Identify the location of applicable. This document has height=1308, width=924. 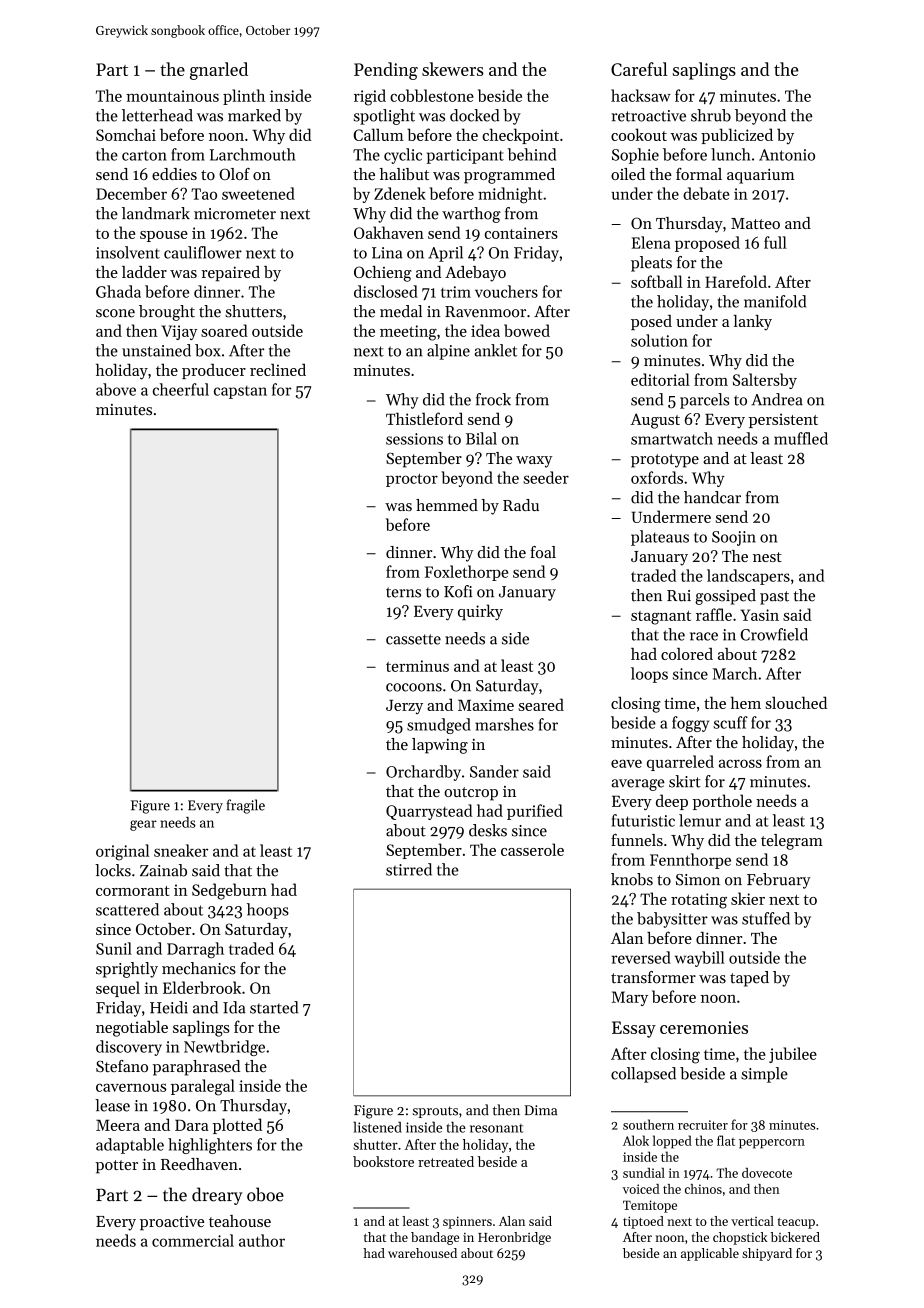
(710, 1254).
